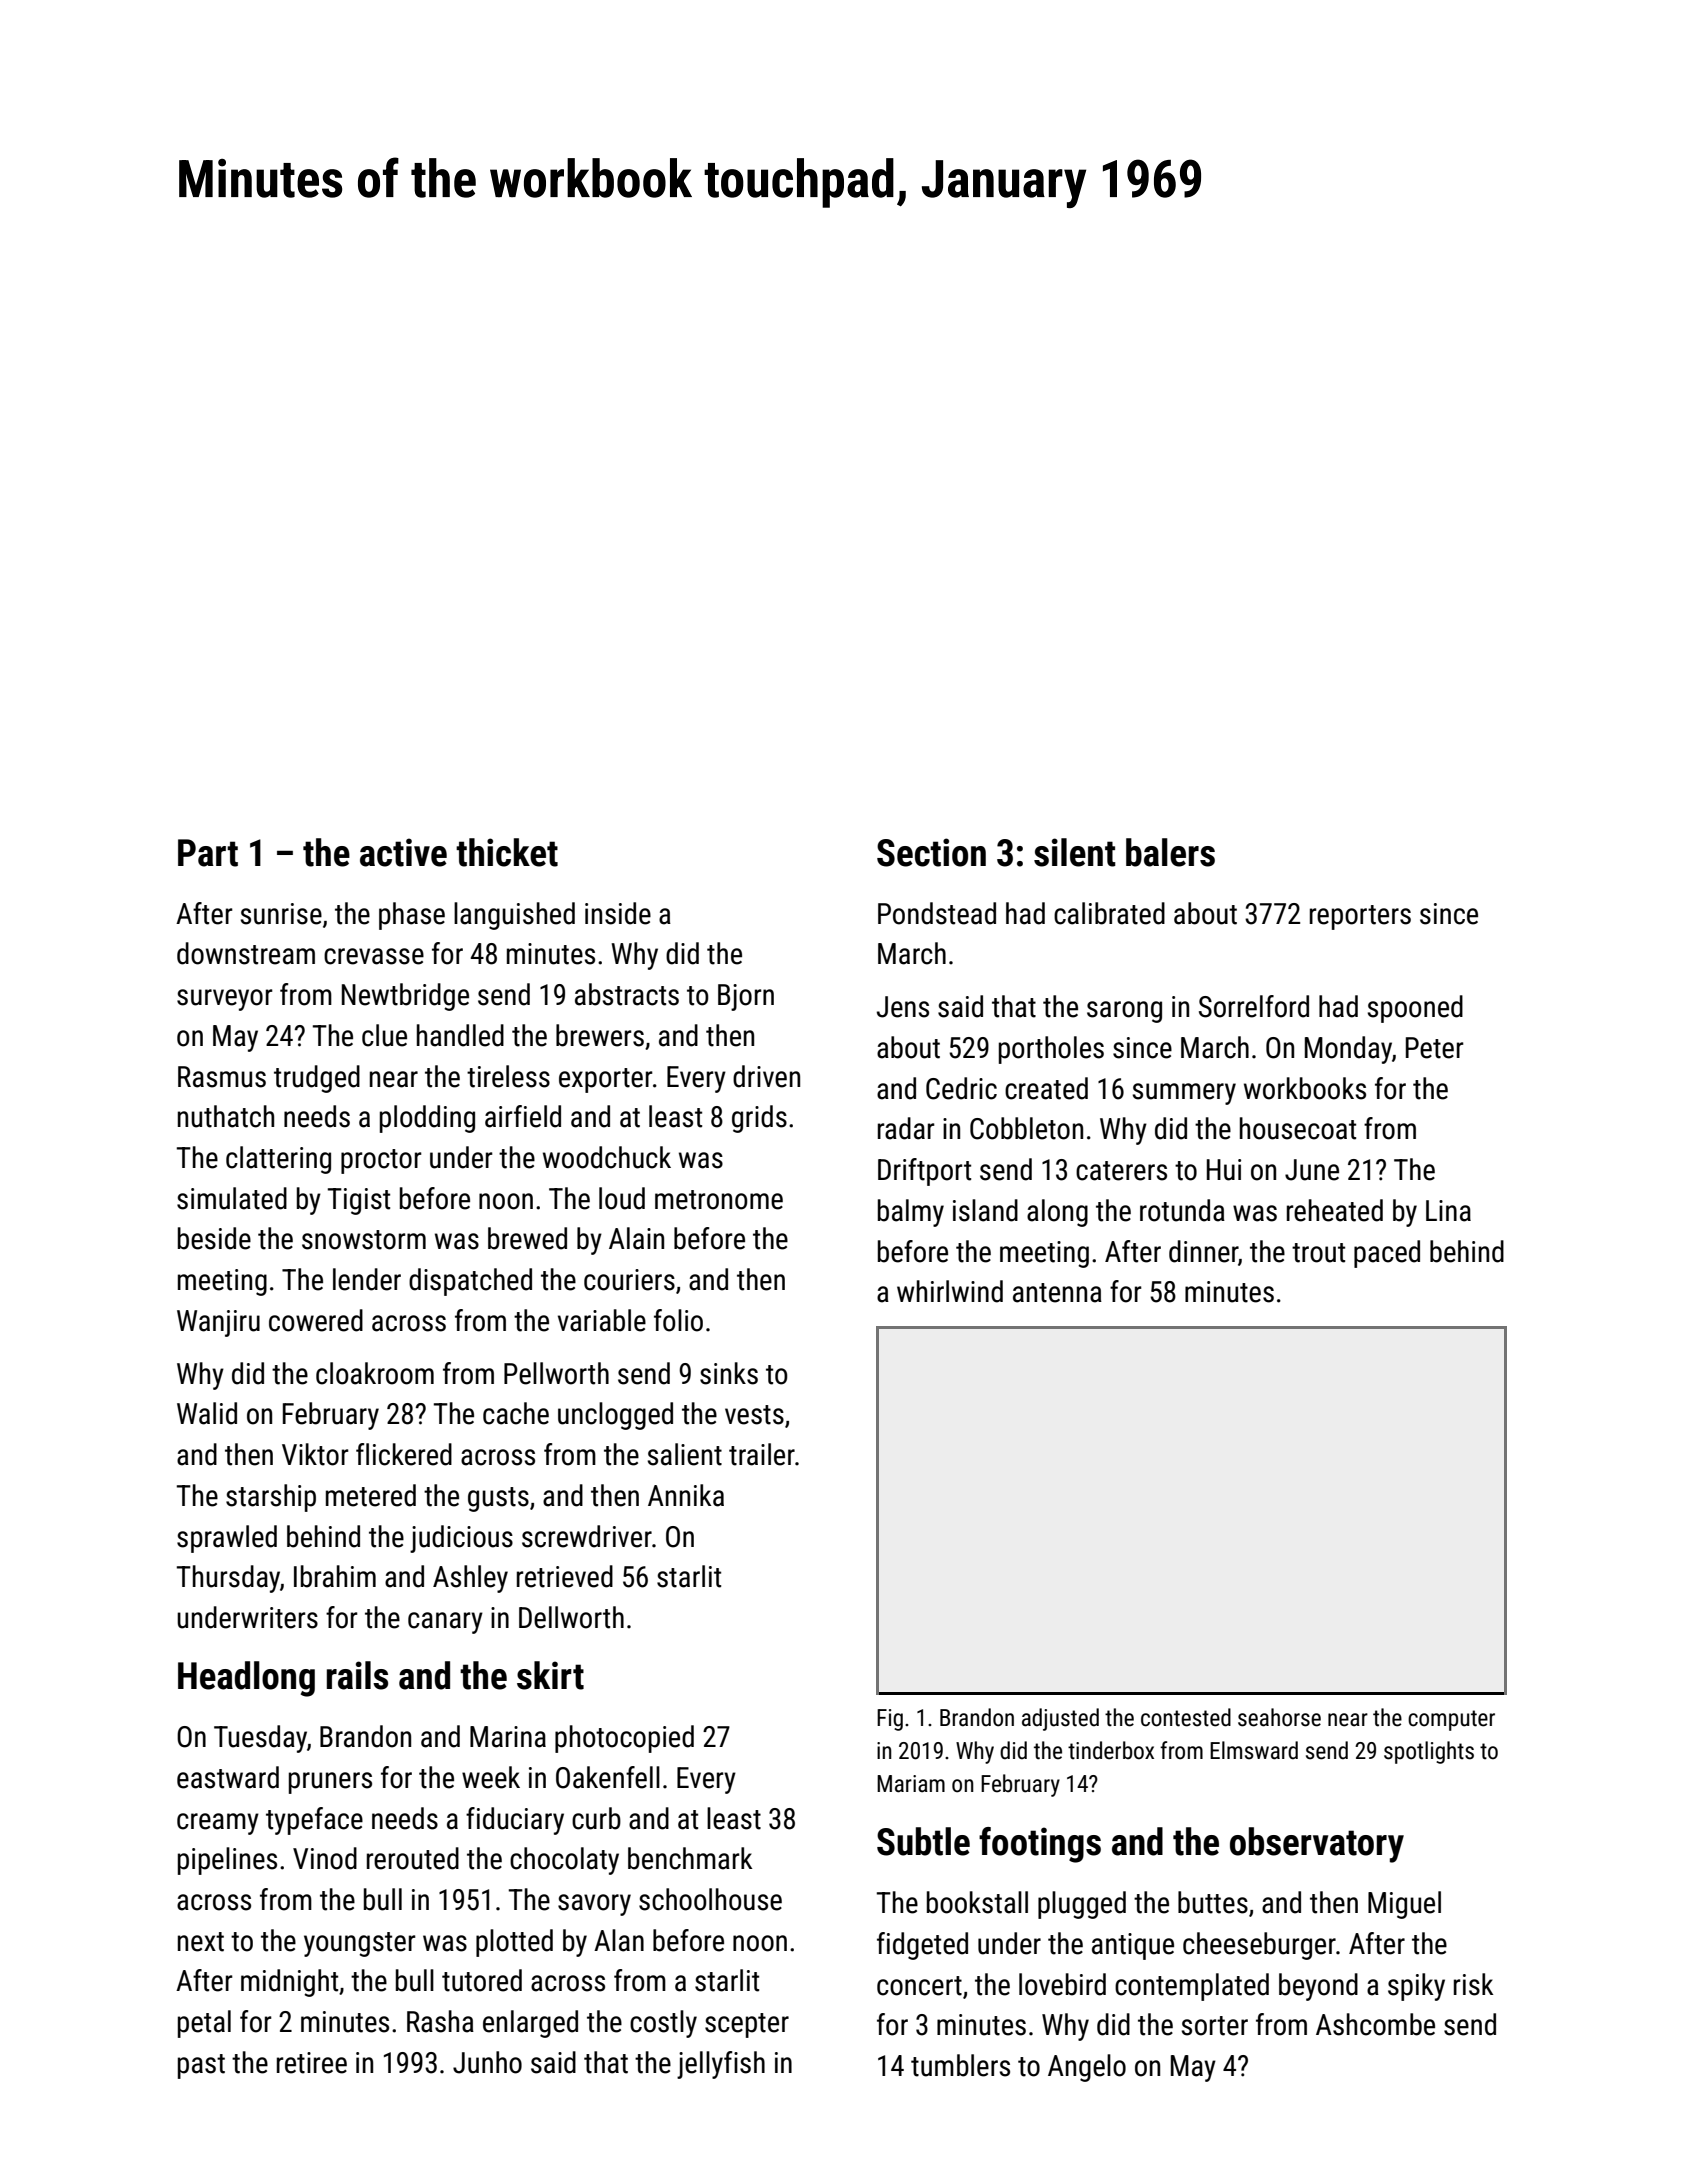  Describe the element at coordinates (507, 852) in the screenshot. I see `thicket` at that location.
